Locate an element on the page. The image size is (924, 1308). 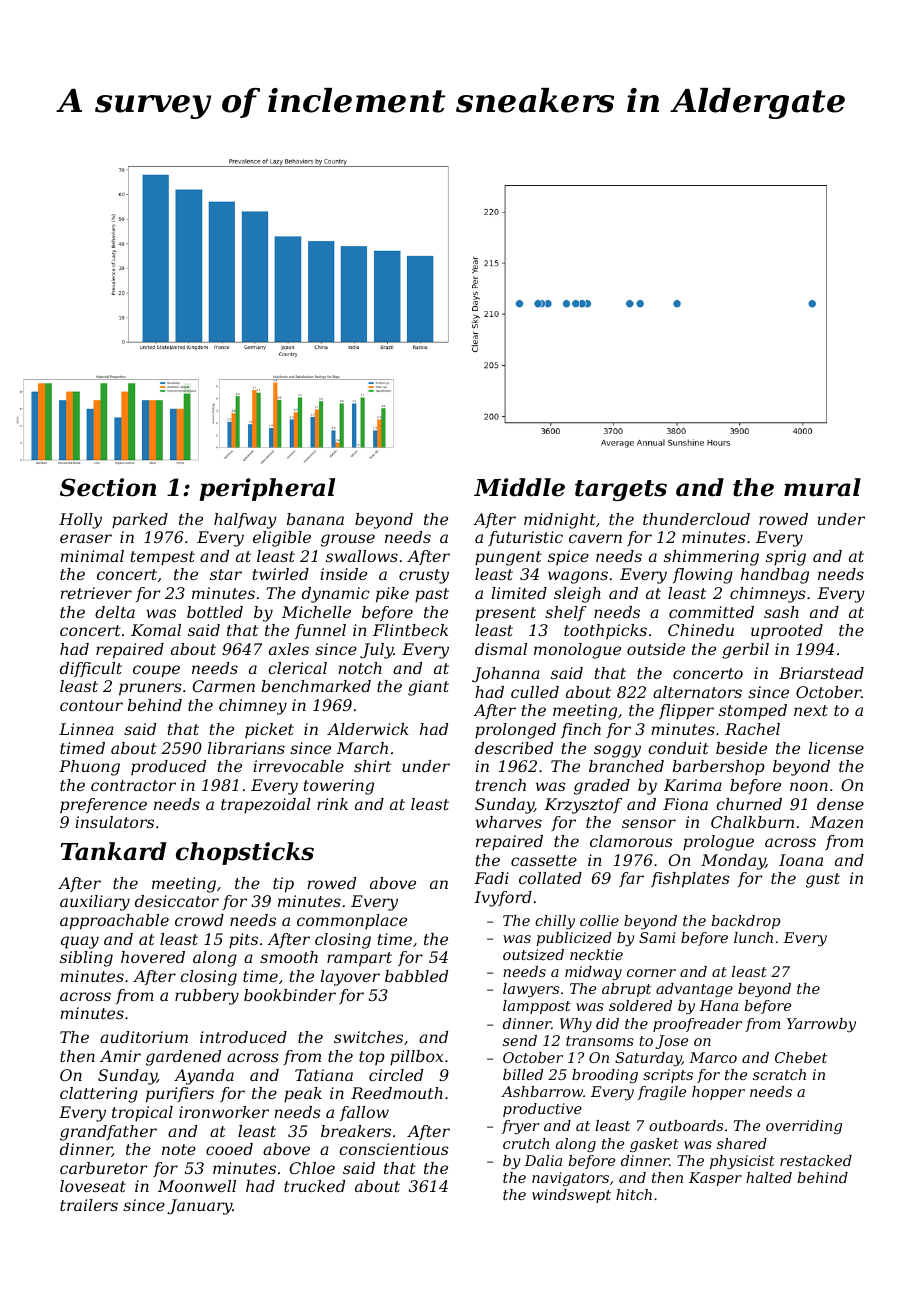
sensor is located at coordinates (649, 823).
